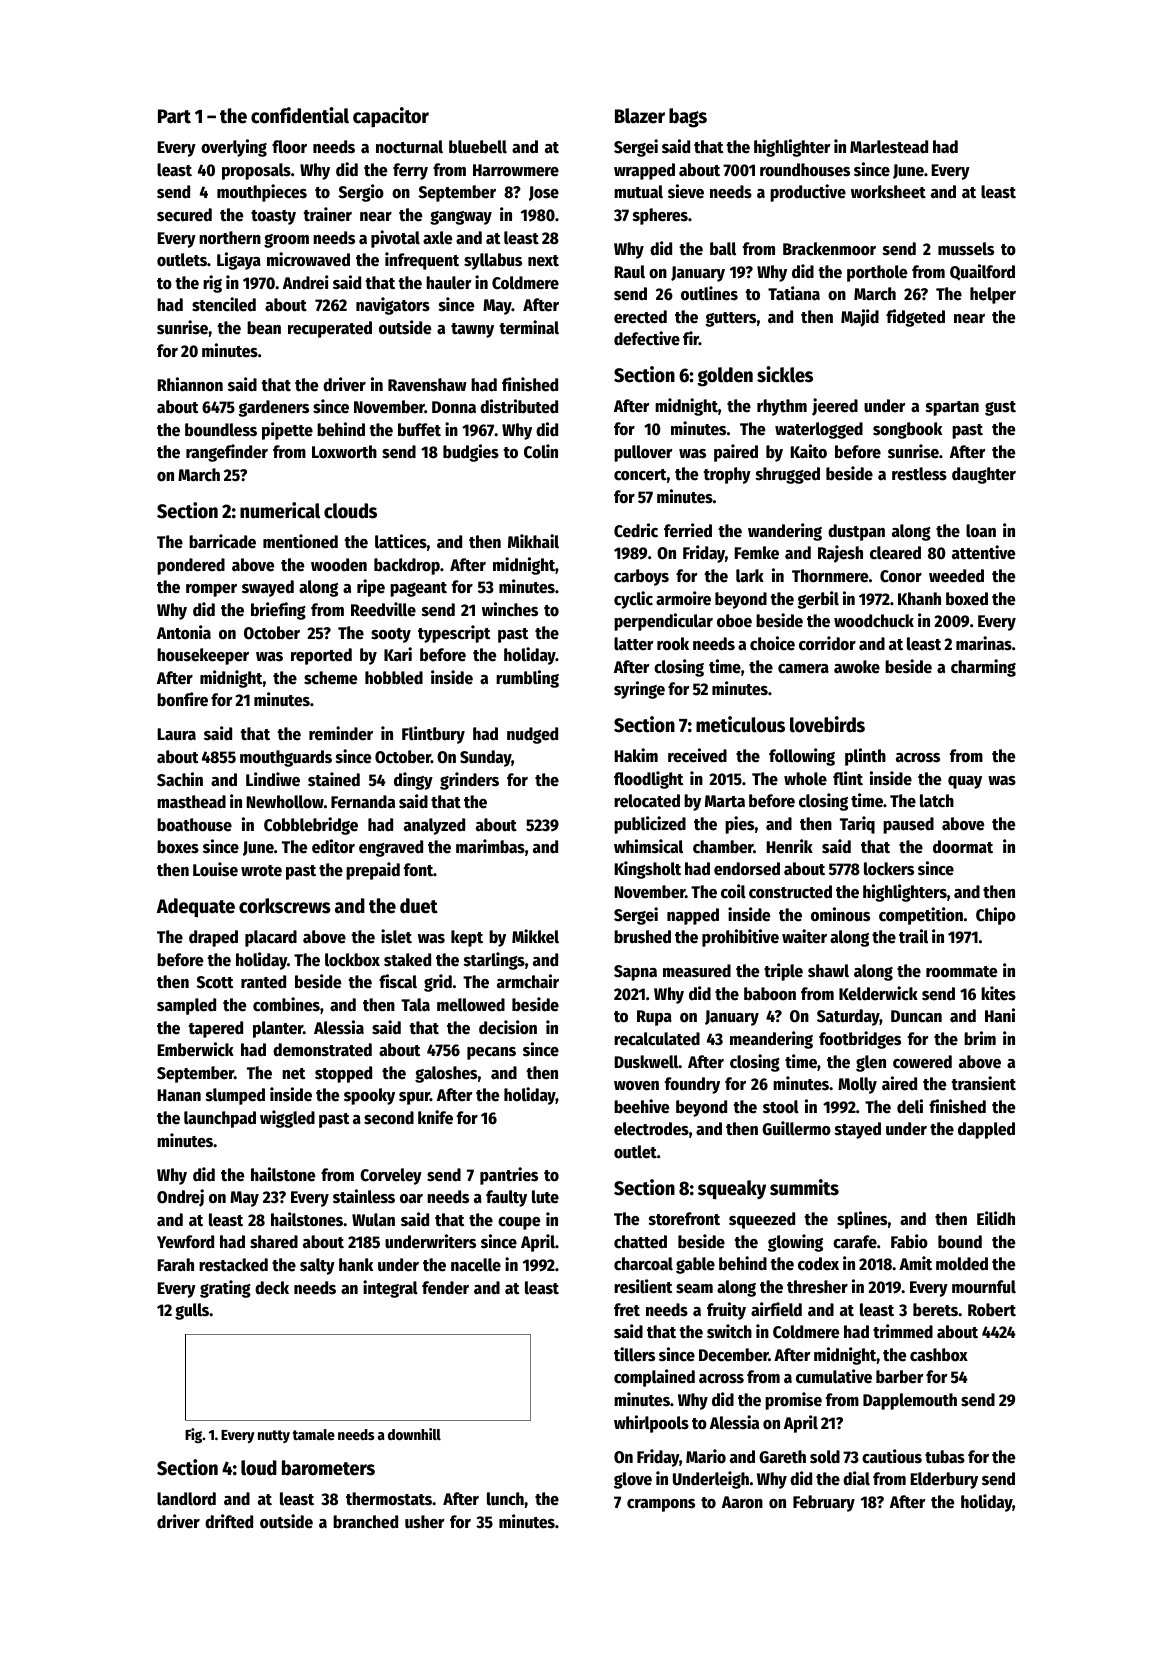 Image resolution: width=1173 pixels, height=1659 pixels. I want to click on fiscal, so click(398, 981).
